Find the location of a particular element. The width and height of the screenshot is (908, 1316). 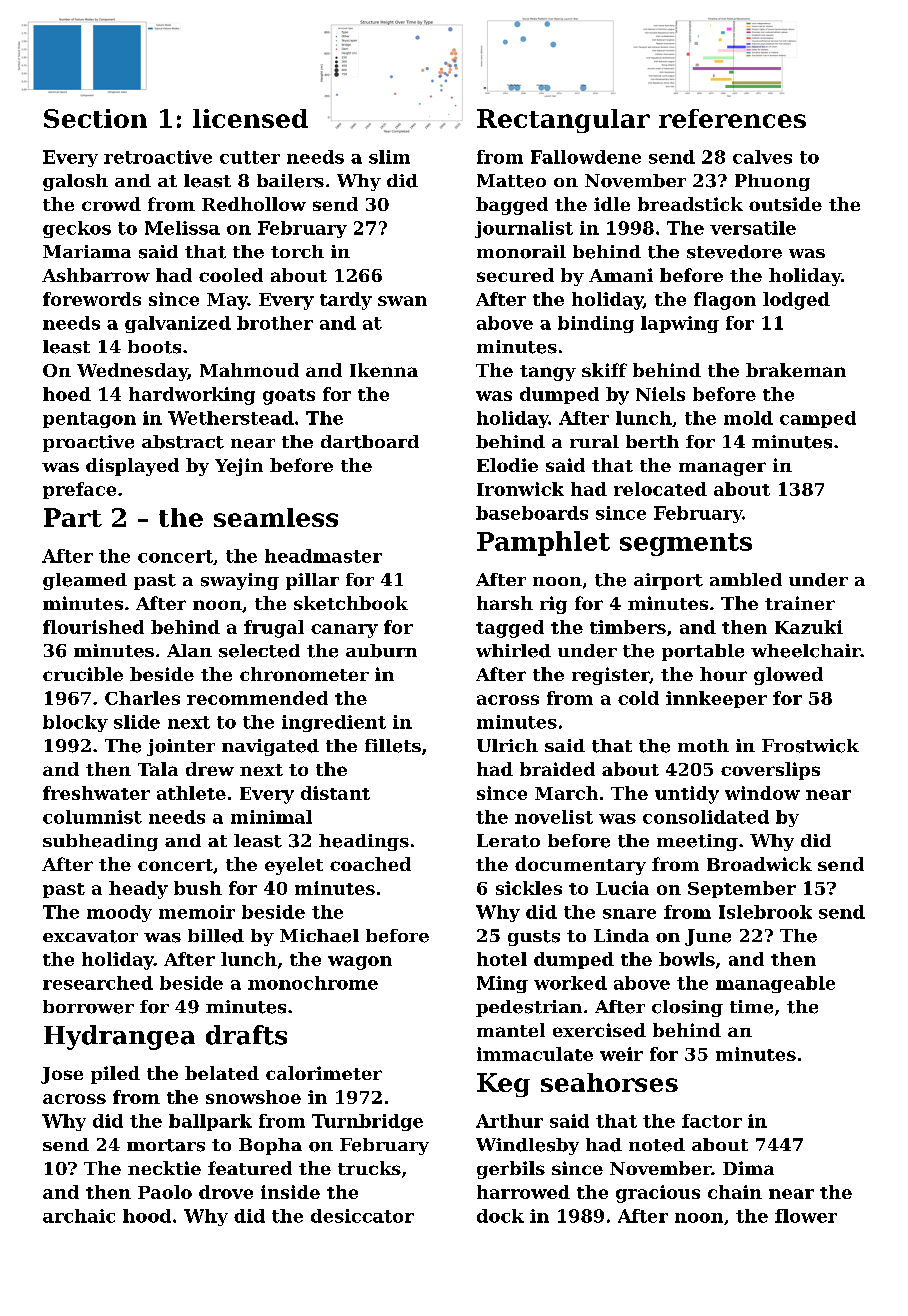

Elodie is located at coordinates (507, 465).
